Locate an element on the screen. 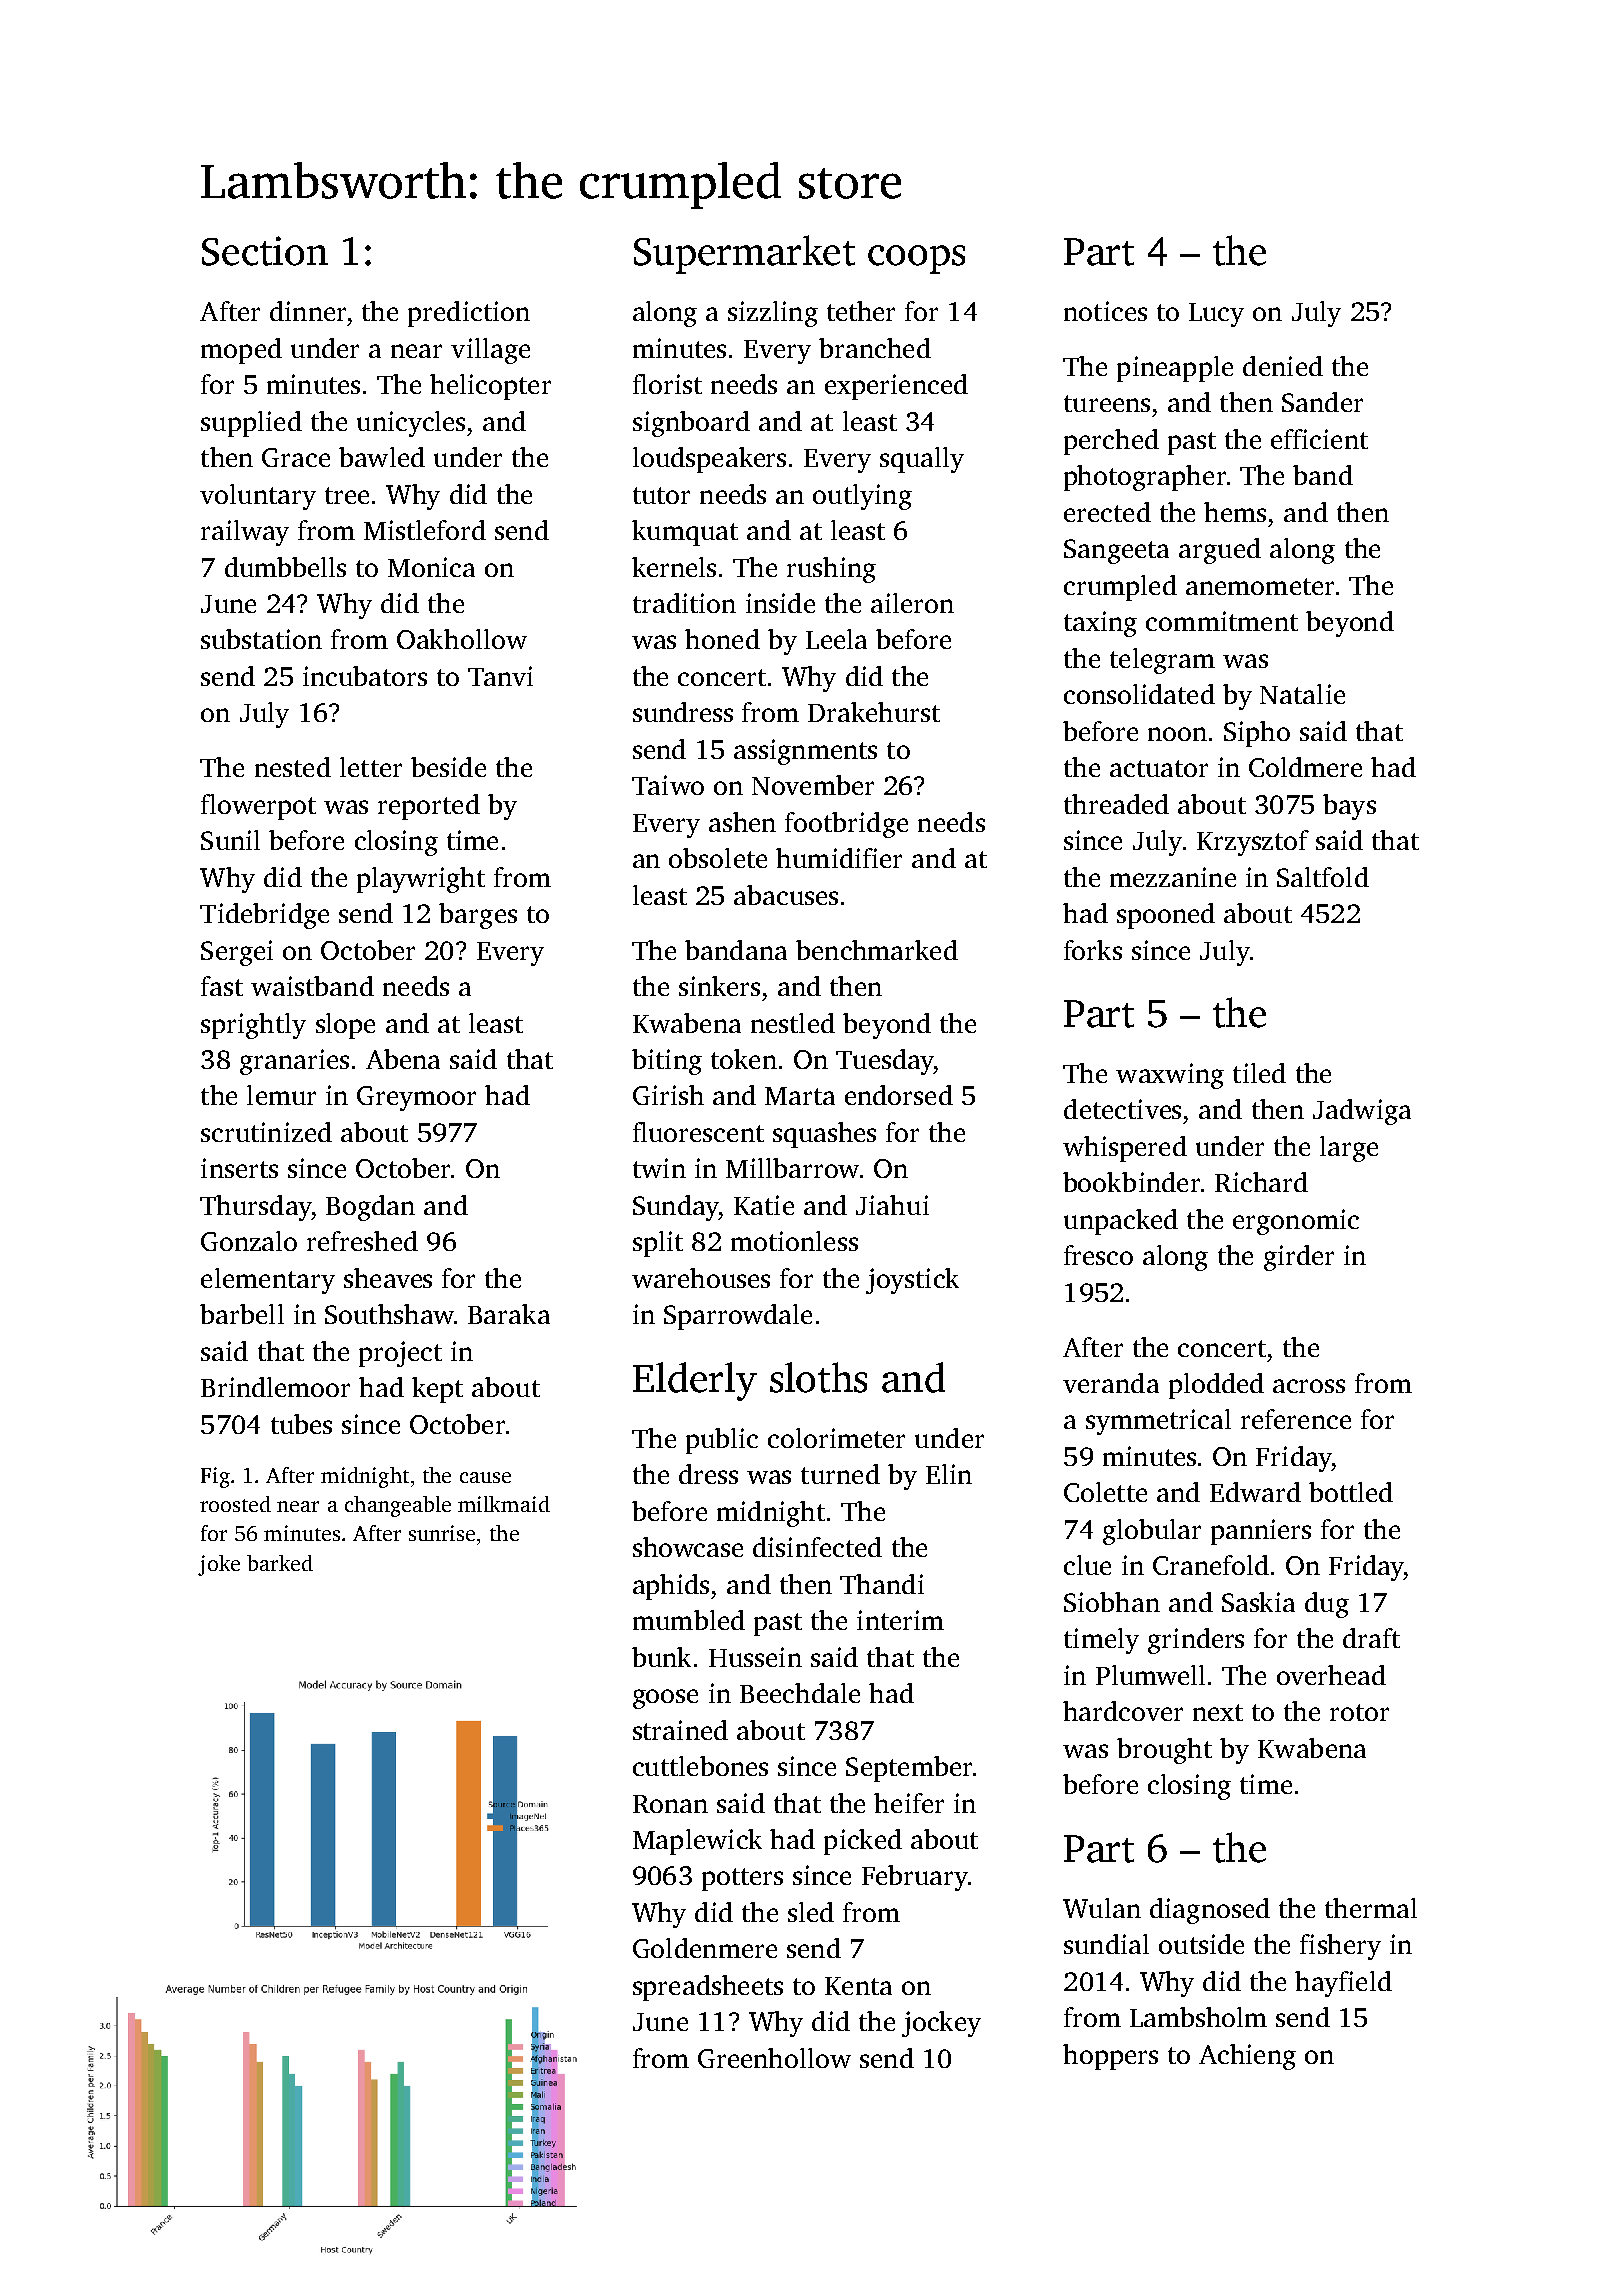  assignments is located at coordinates (805, 752).
